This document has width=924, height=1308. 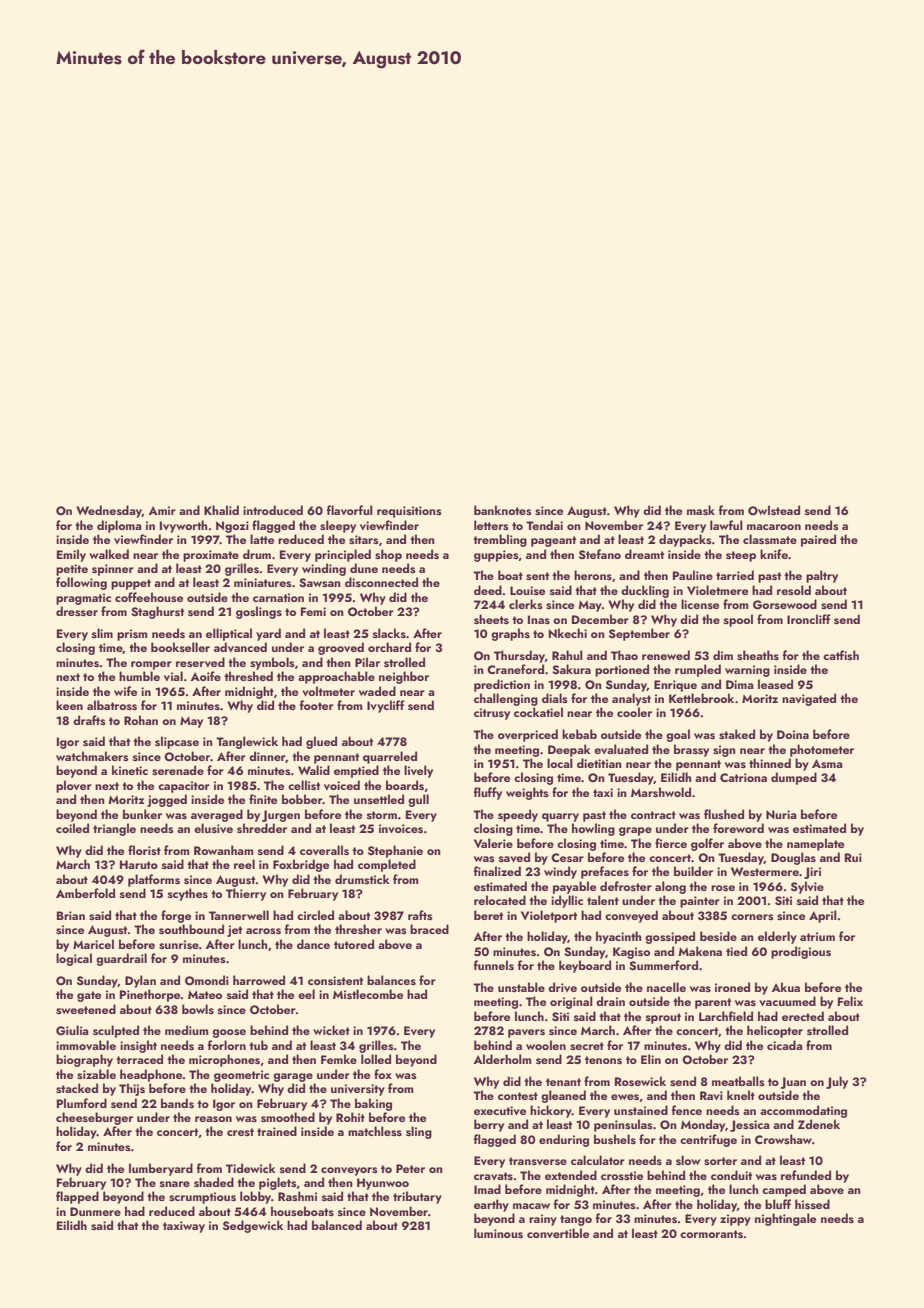 What do you see at coordinates (72, 570) in the document?
I see `petite` at bounding box center [72, 570].
